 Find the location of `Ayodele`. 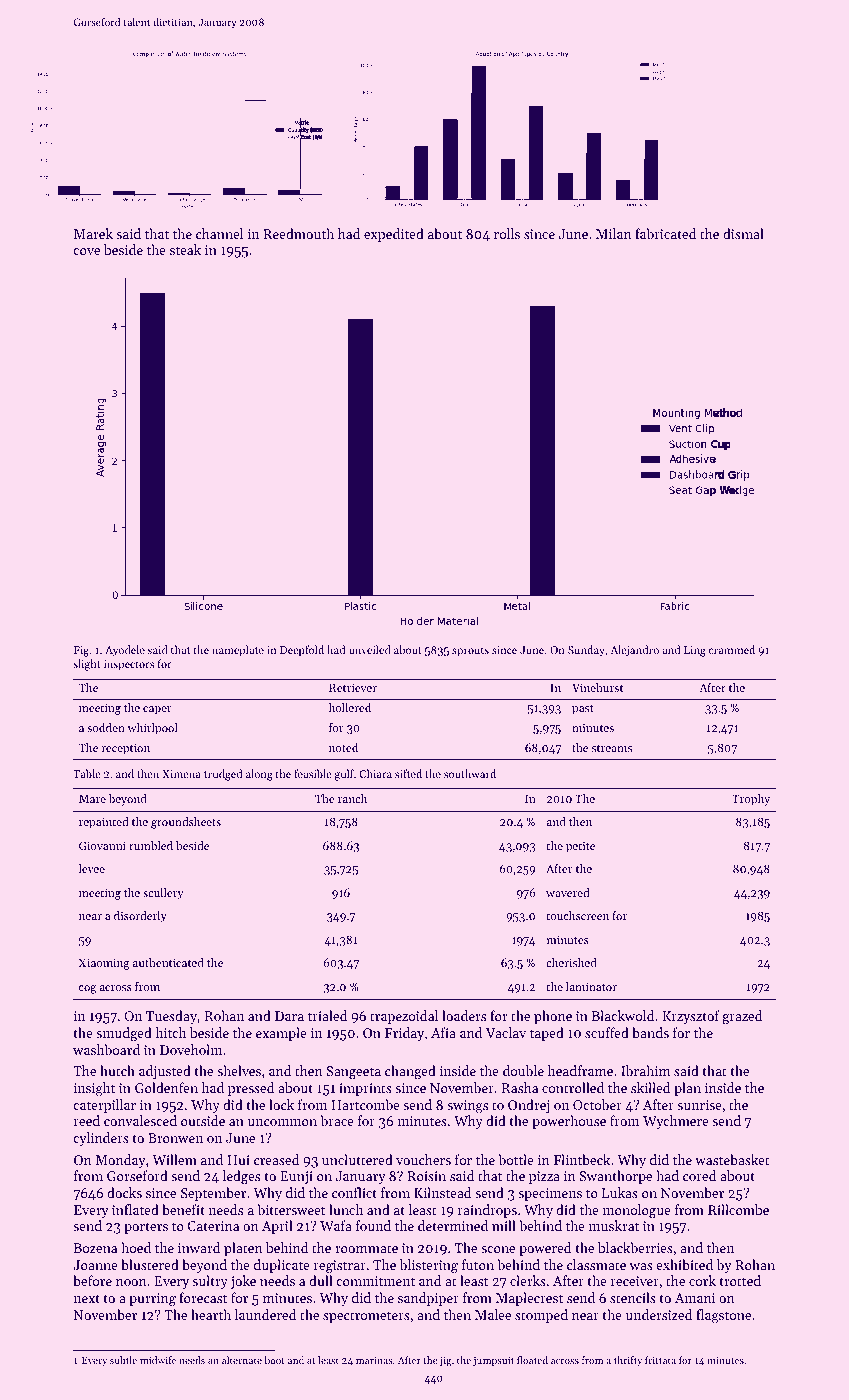

Ayodele is located at coordinates (125, 651).
